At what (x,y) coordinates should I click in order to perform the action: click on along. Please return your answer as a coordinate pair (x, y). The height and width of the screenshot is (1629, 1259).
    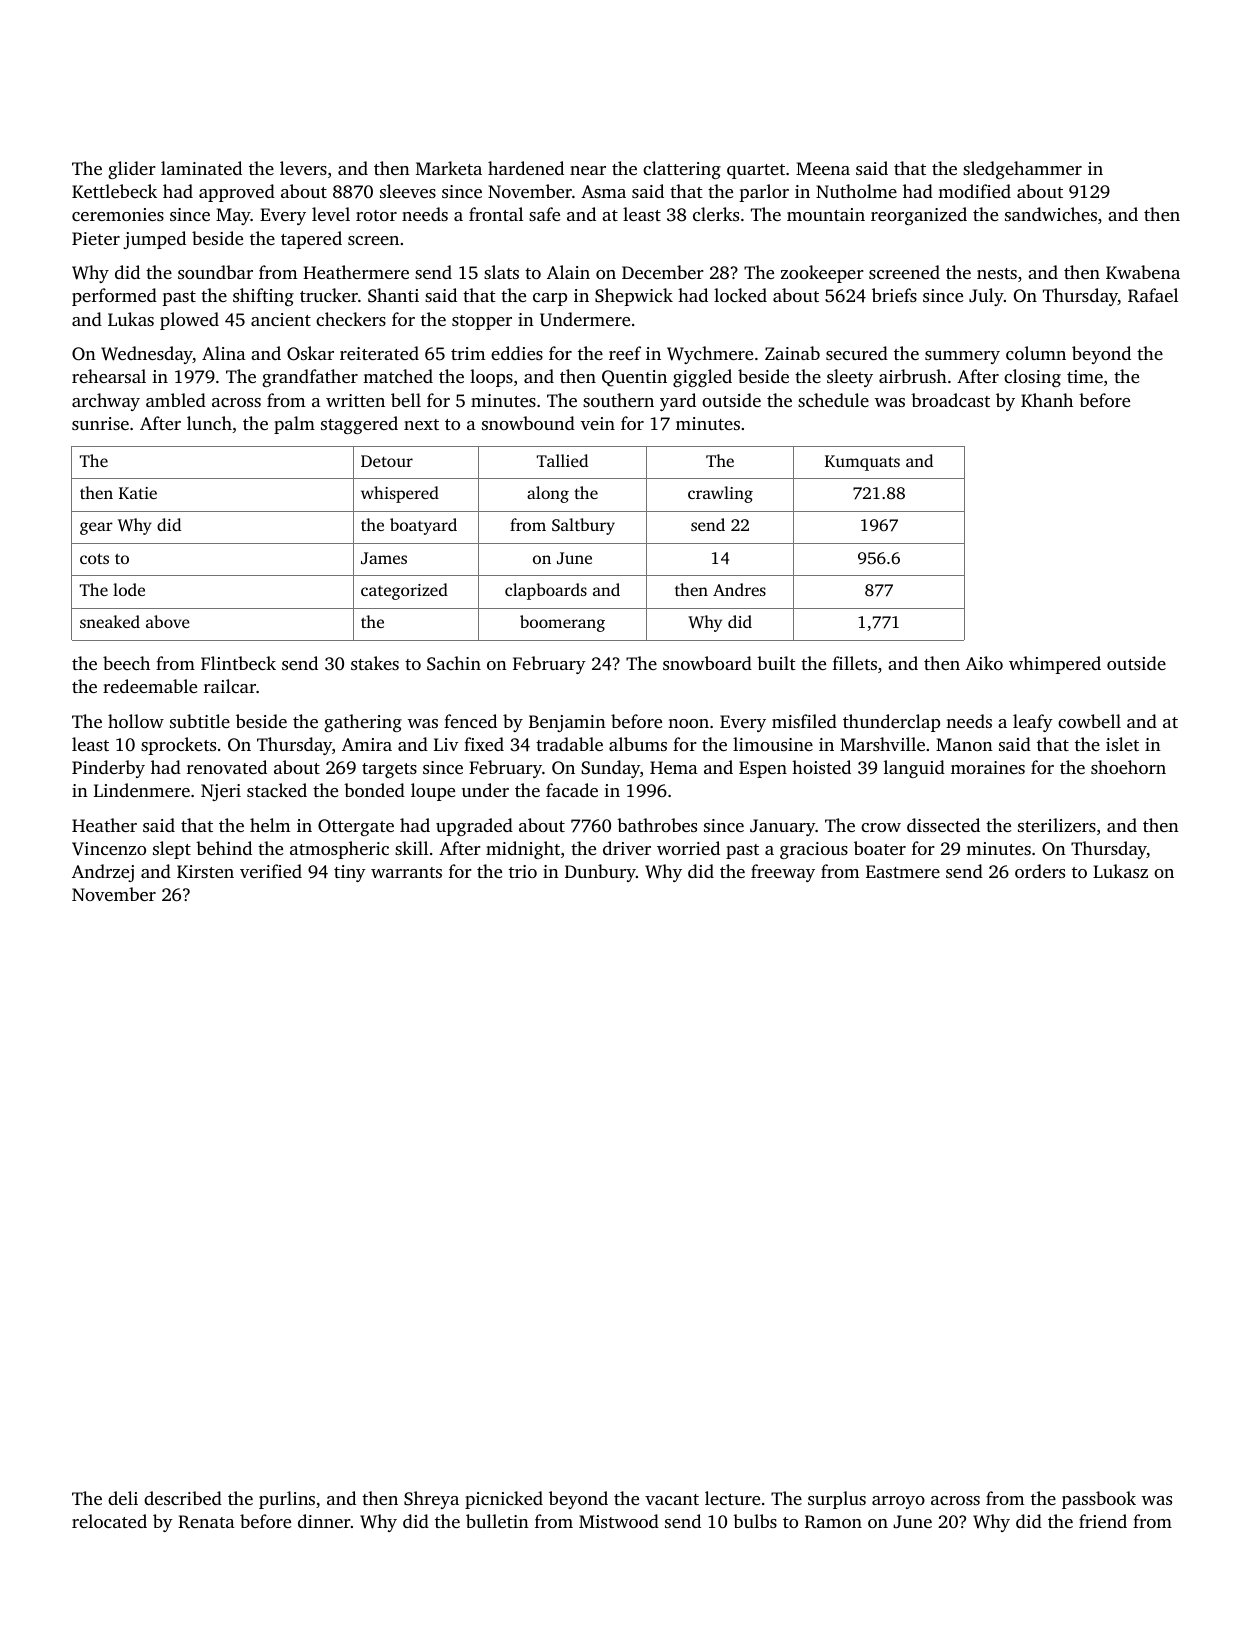
    Looking at the image, I should click on (548, 494).
